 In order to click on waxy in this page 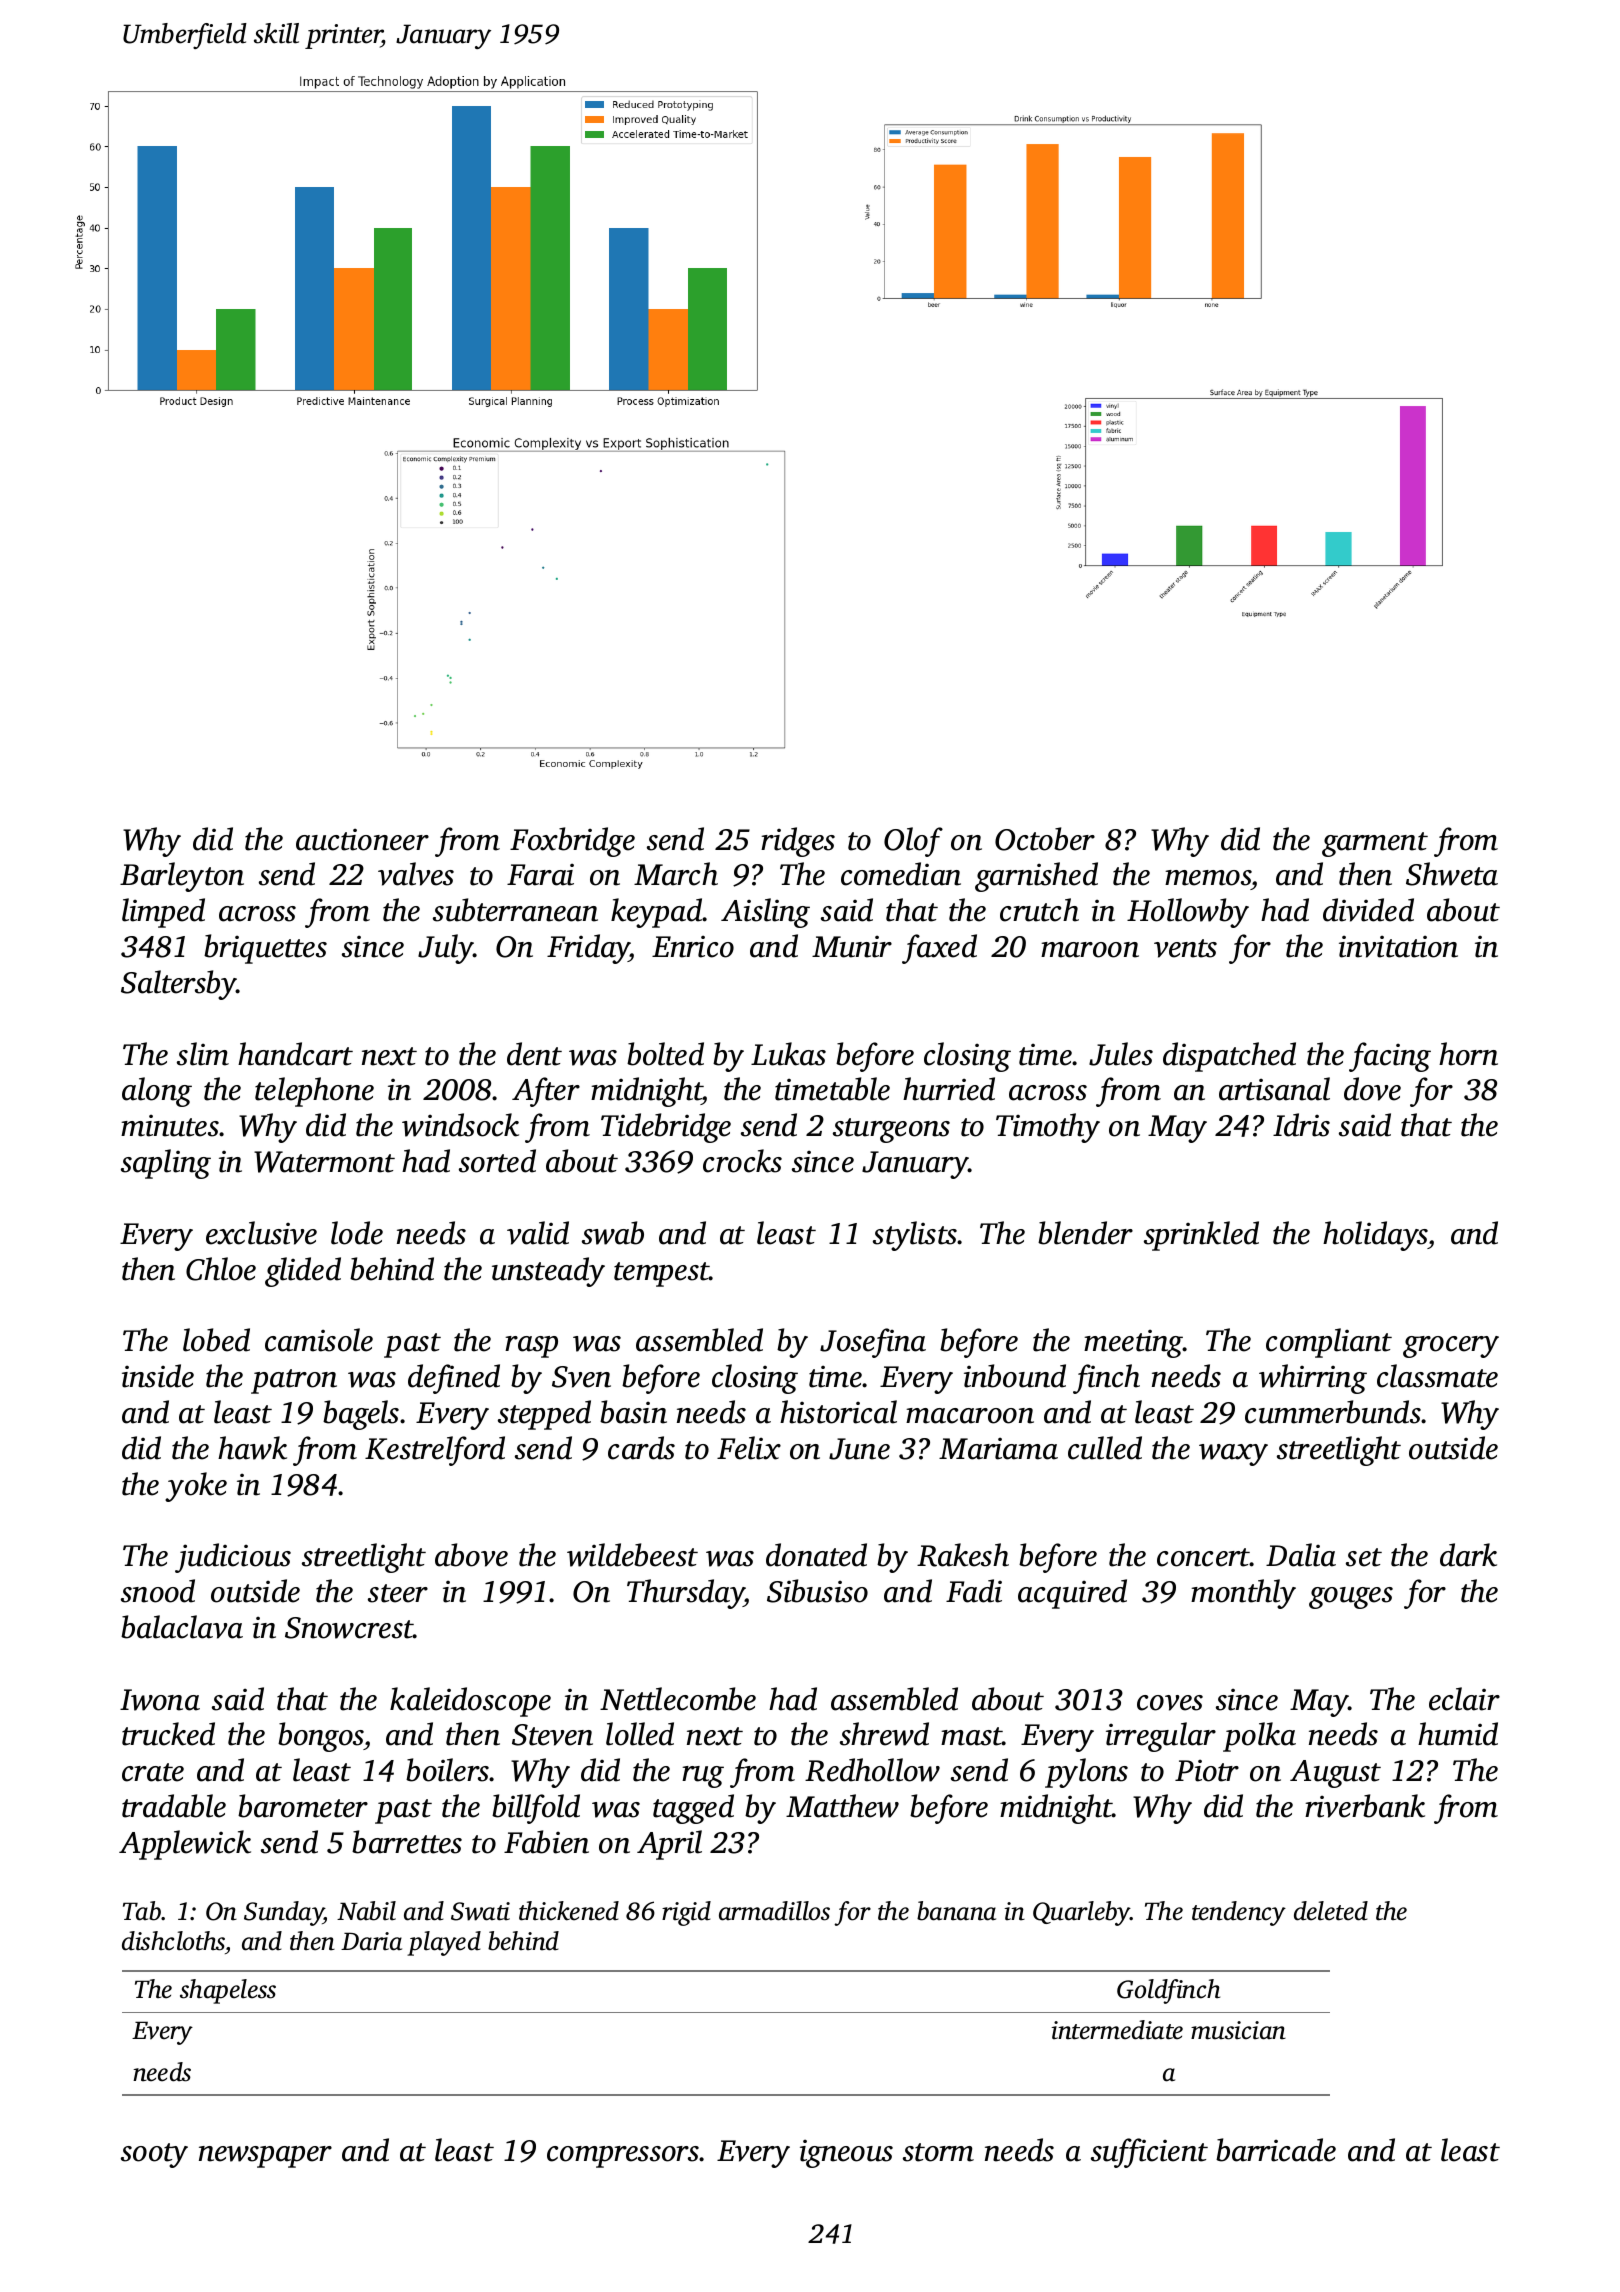, I will do `click(1233, 1455)`.
